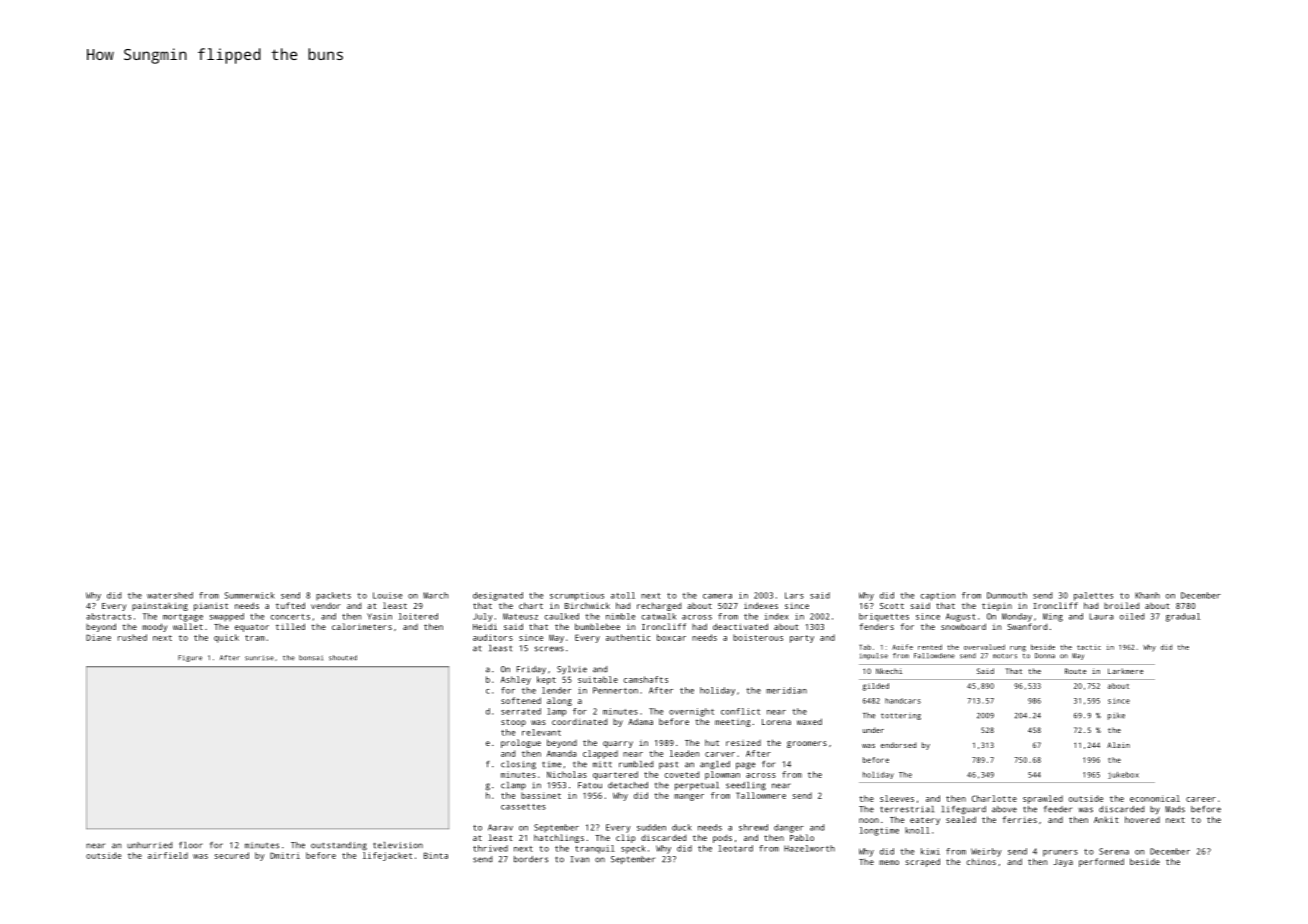 The image size is (1308, 924). Describe the element at coordinates (339, 846) in the screenshot. I see `outstanding` at that location.
